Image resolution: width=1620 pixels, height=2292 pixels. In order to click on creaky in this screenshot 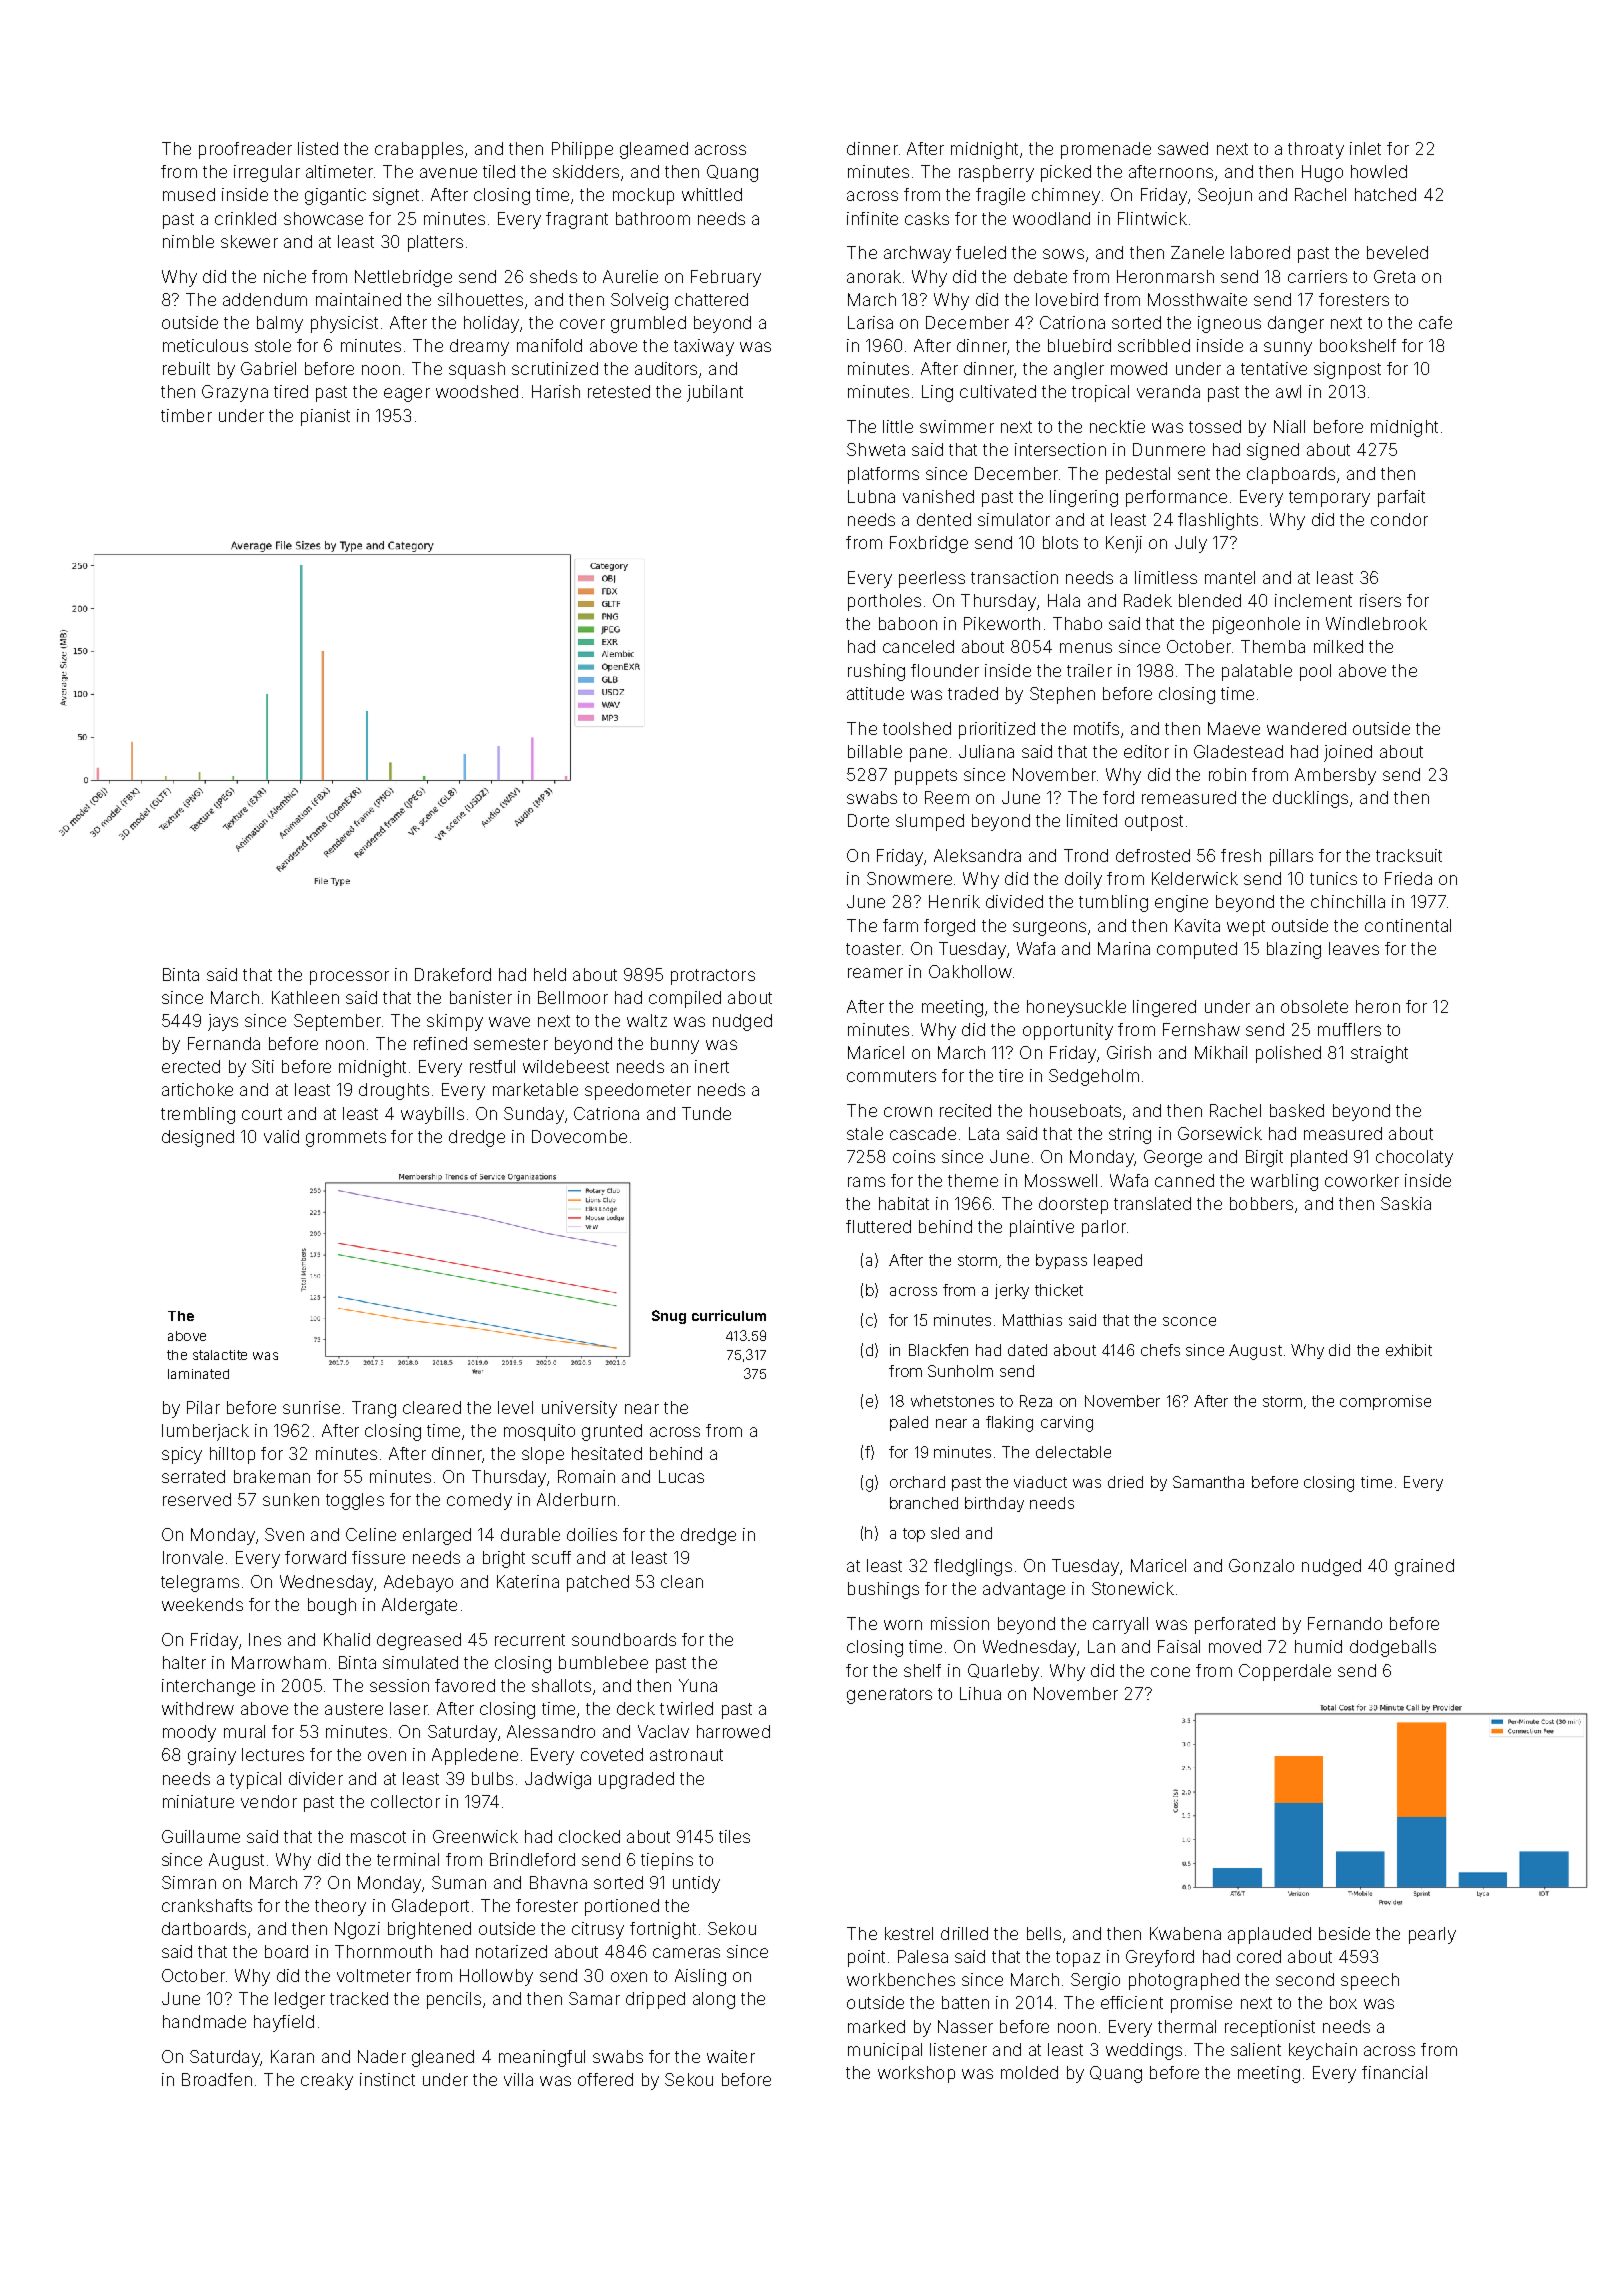, I will do `click(327, 2081)`.
